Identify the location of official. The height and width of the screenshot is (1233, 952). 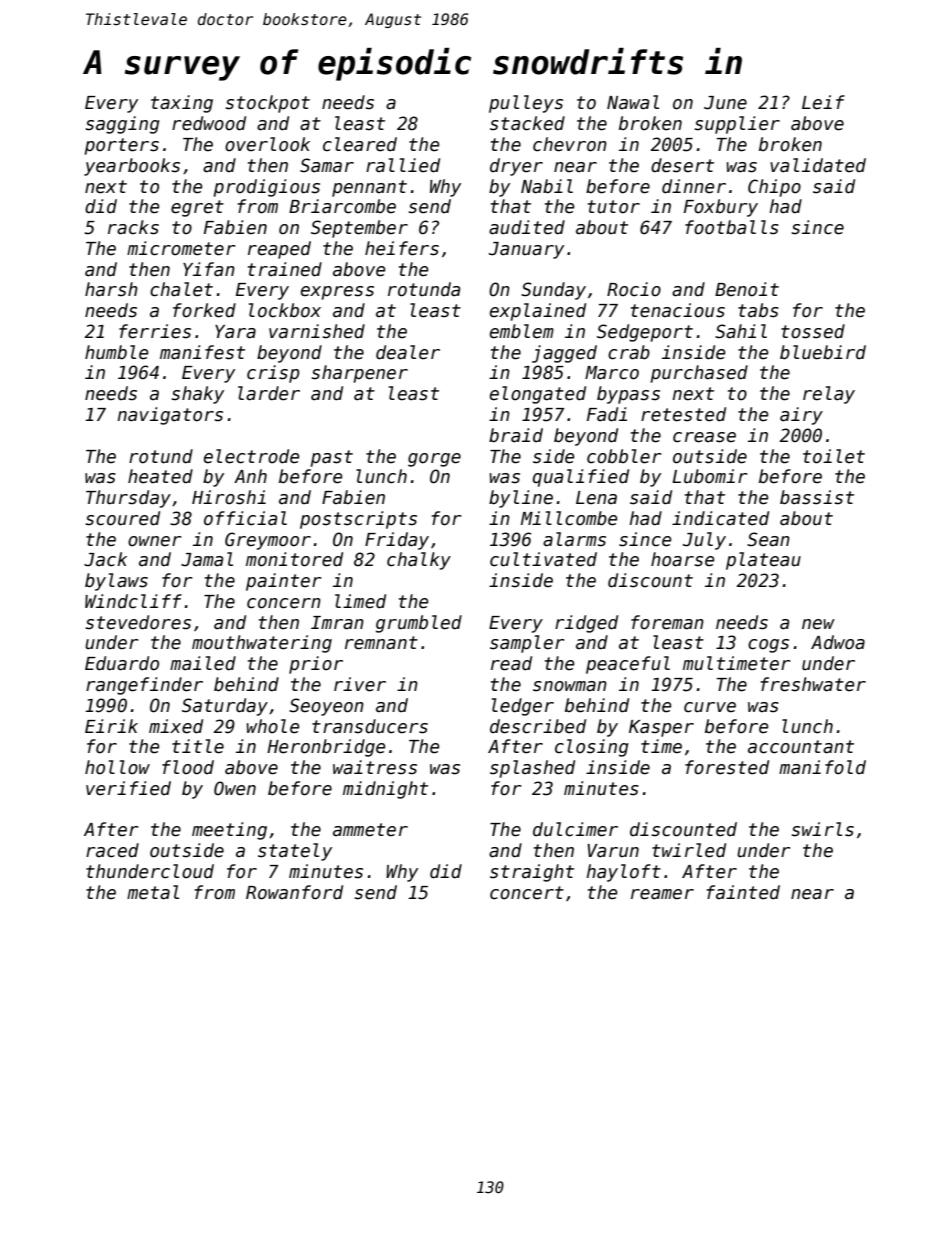
(245, 518).
